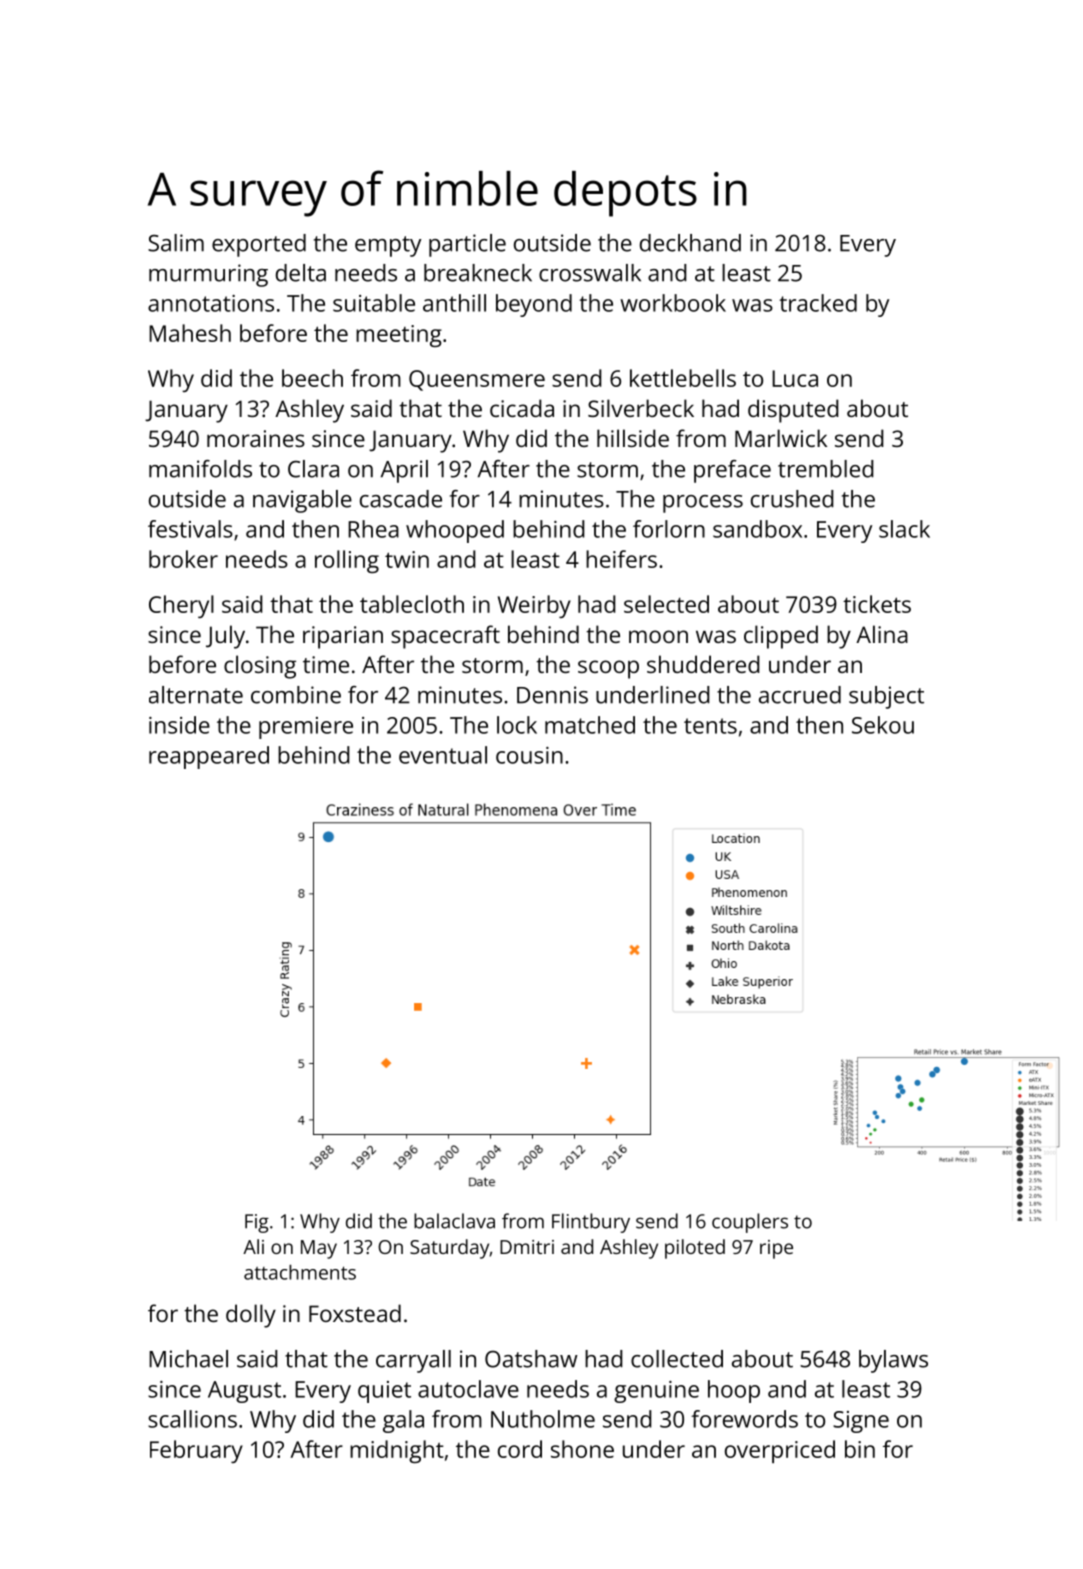 The image size is (1083, 1569). Describe the element at coordinates (179, 725) in the page. I see `inside` at that location.
